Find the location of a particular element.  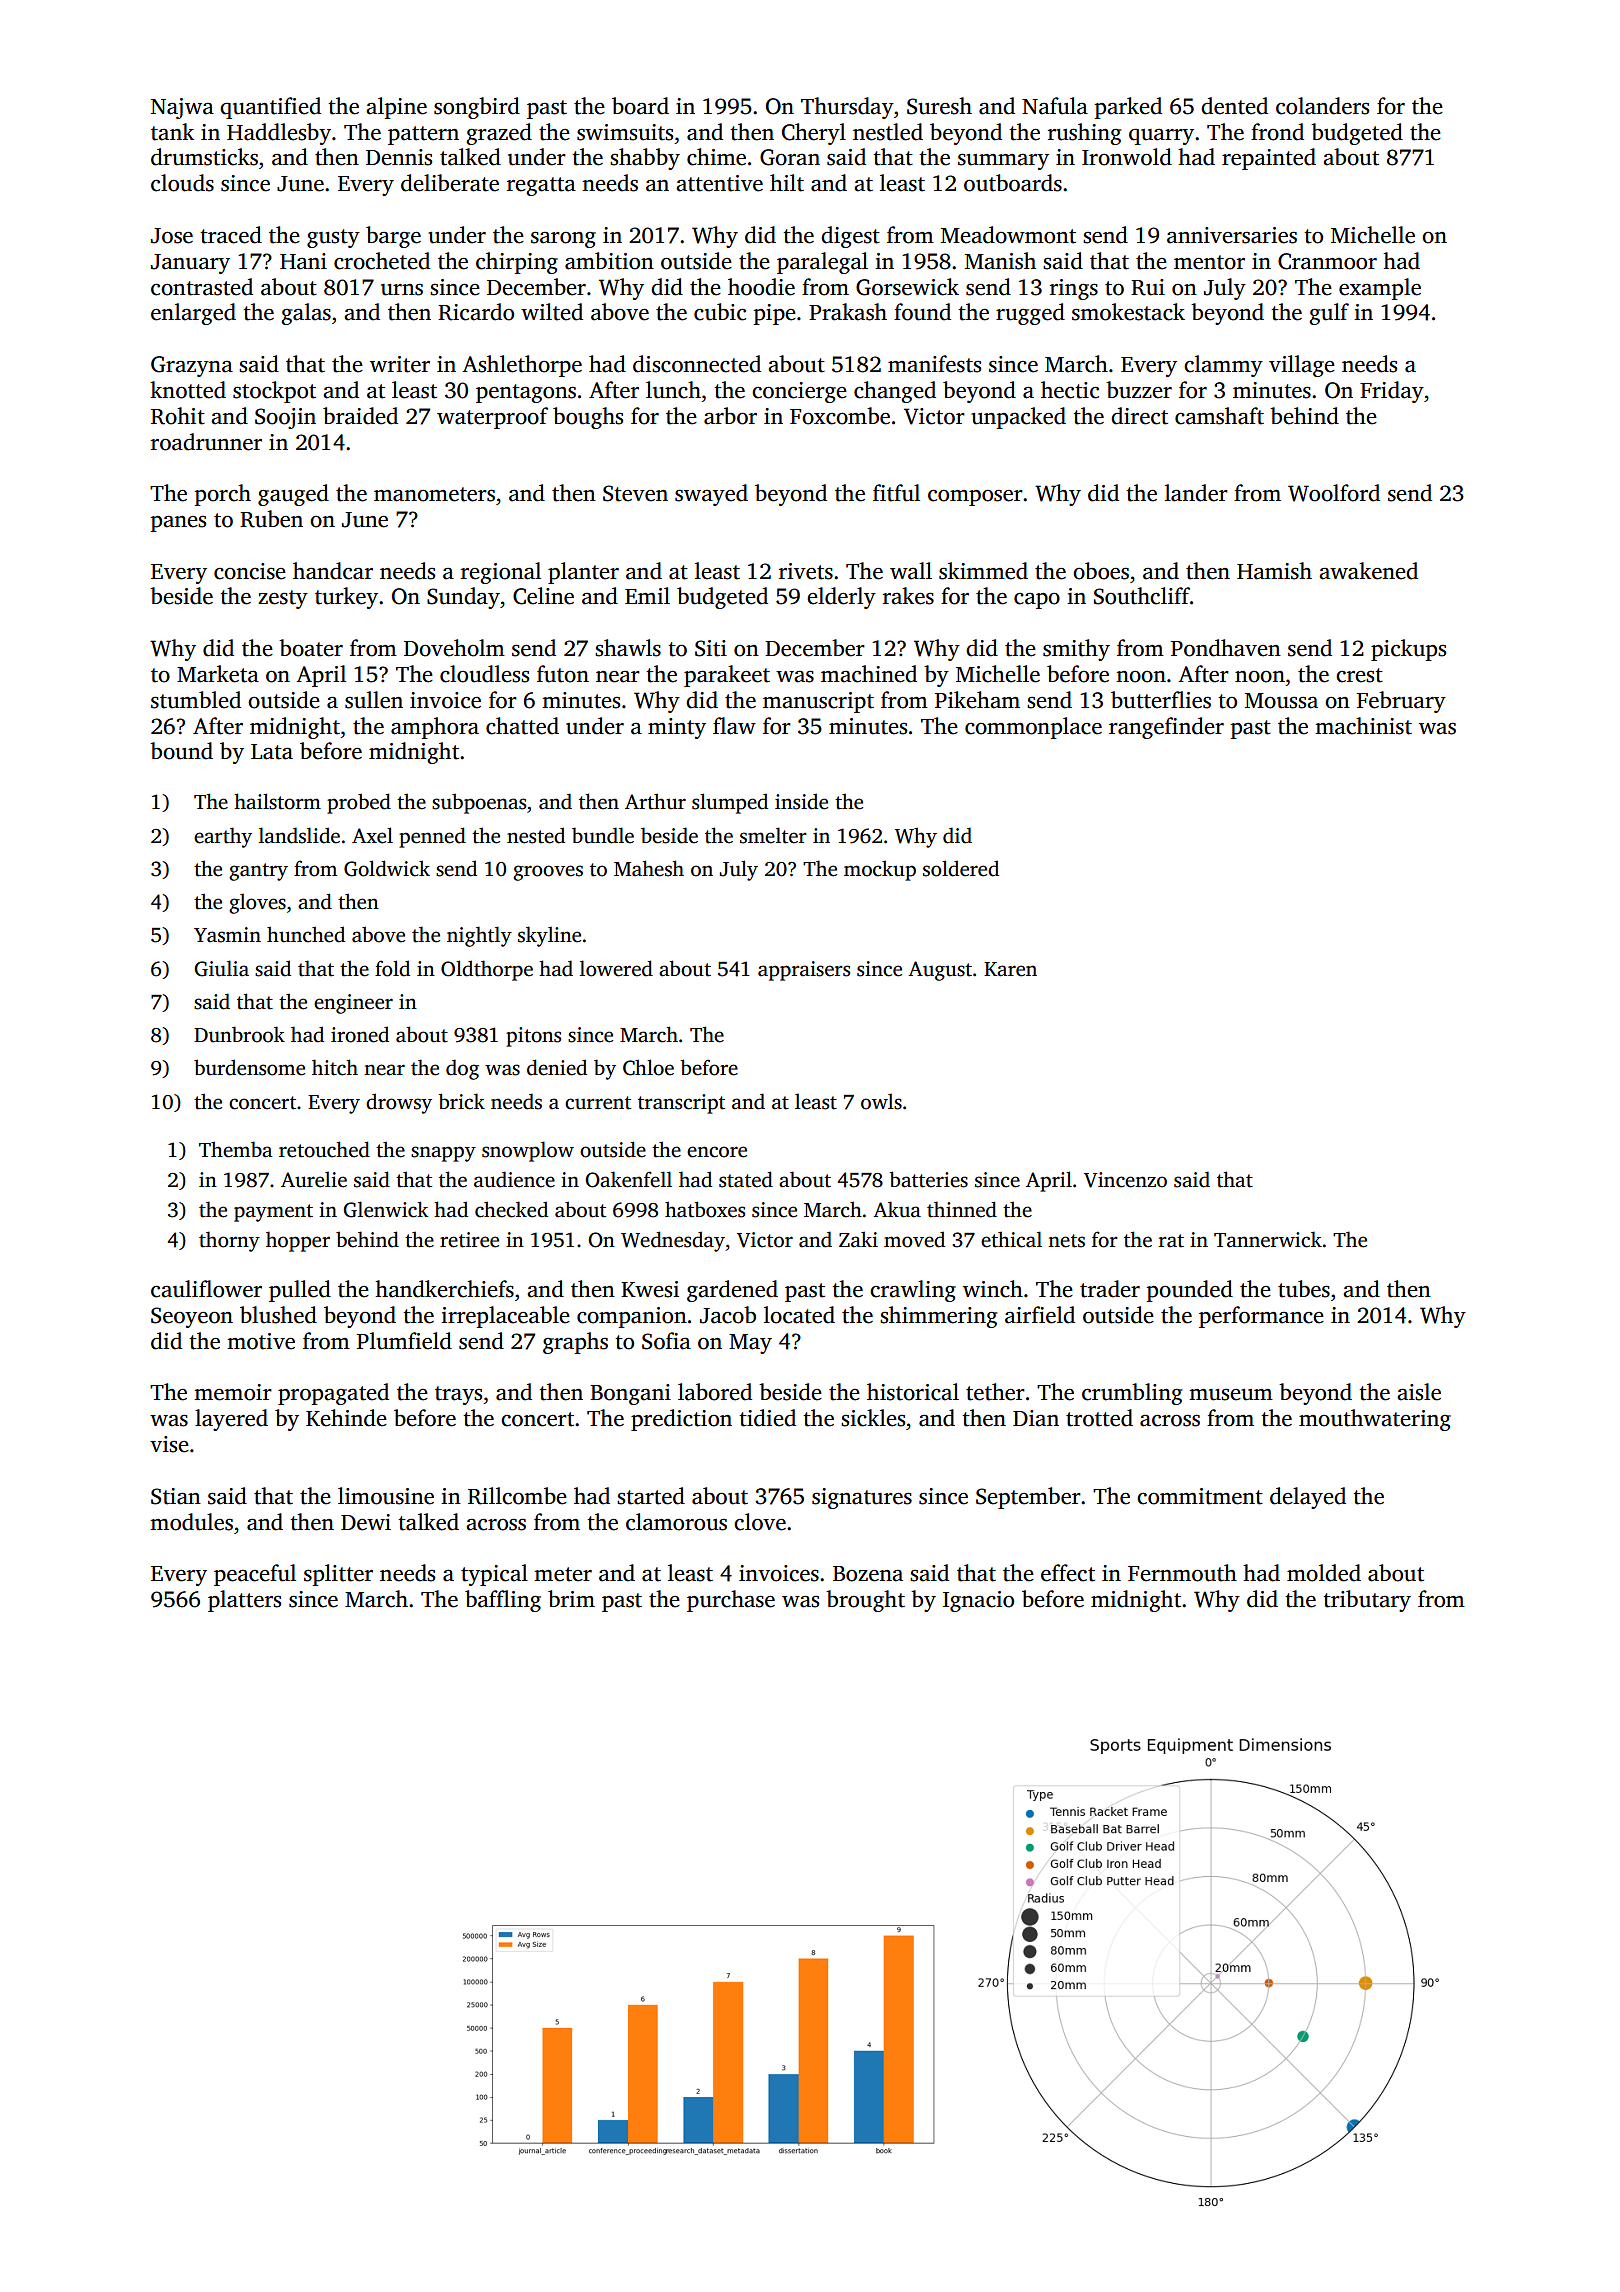

example is located at coordinates (1380, 289).
